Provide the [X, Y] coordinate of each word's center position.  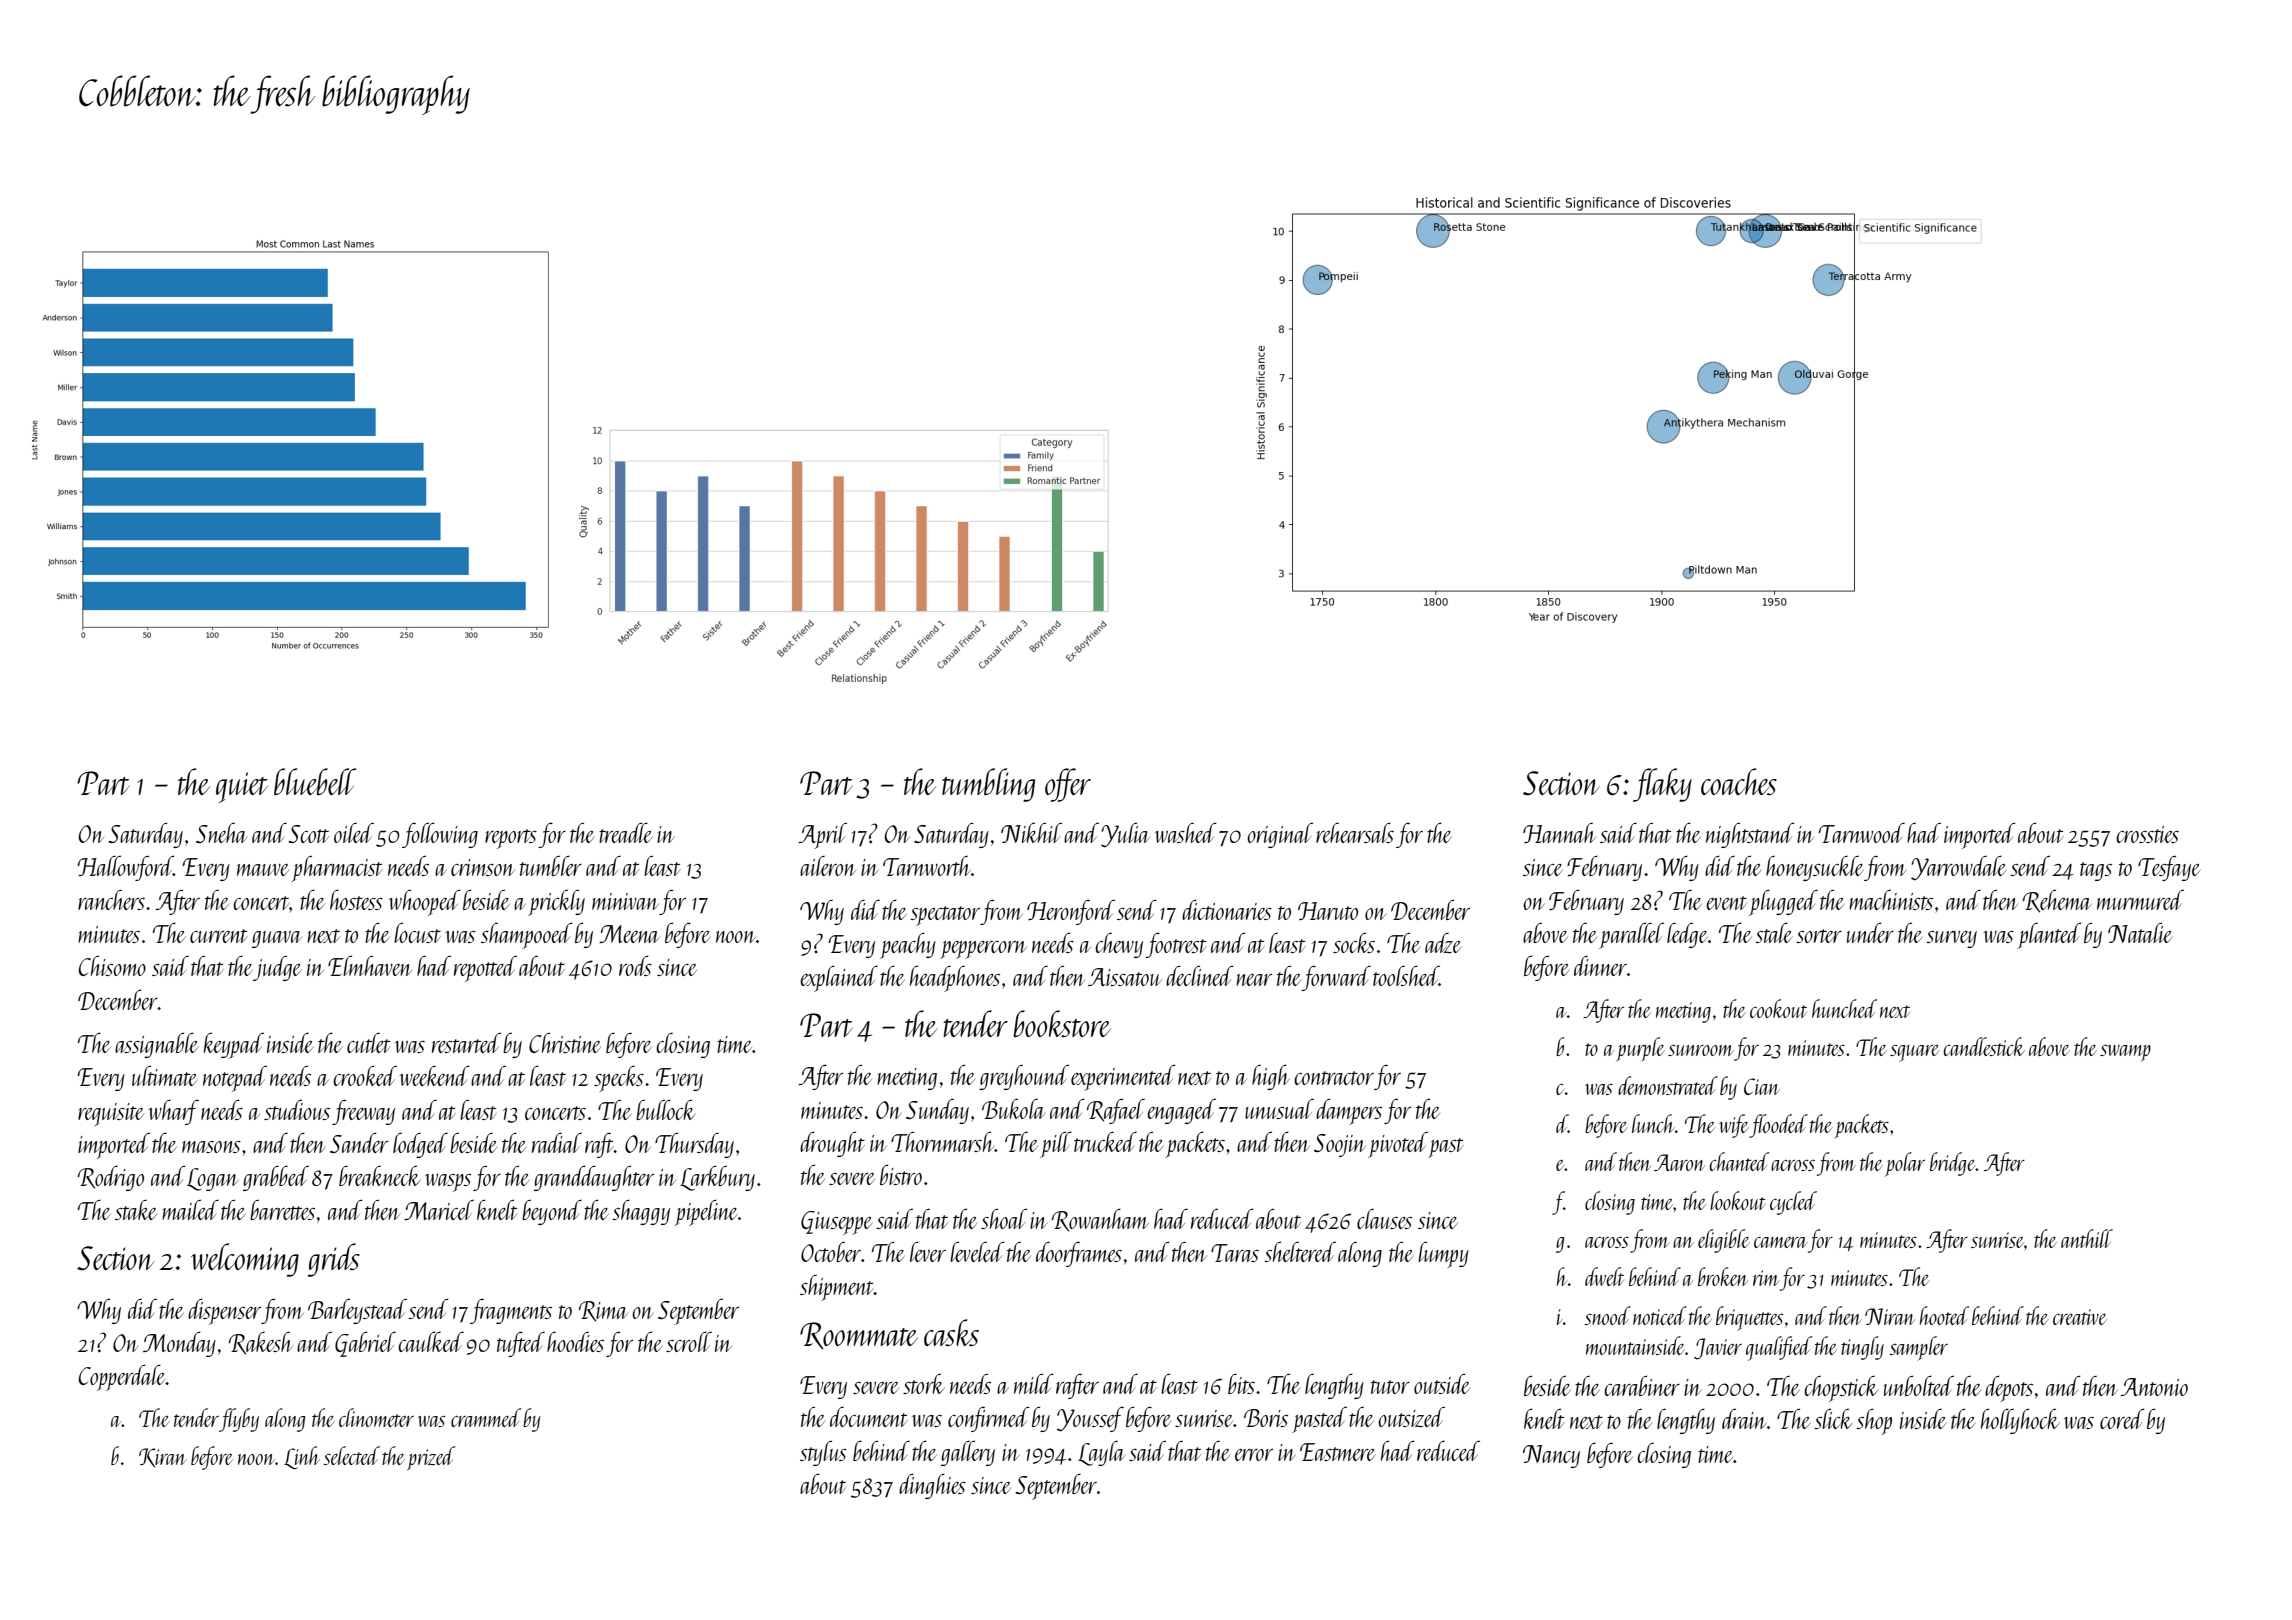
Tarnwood [1862, 833]
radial [557, 1143]
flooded [1778, 1126]
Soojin [1340, 1145]
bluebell [315, 781]
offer [1068, 785]
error [1254, 1455]
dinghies [932, 1486]
